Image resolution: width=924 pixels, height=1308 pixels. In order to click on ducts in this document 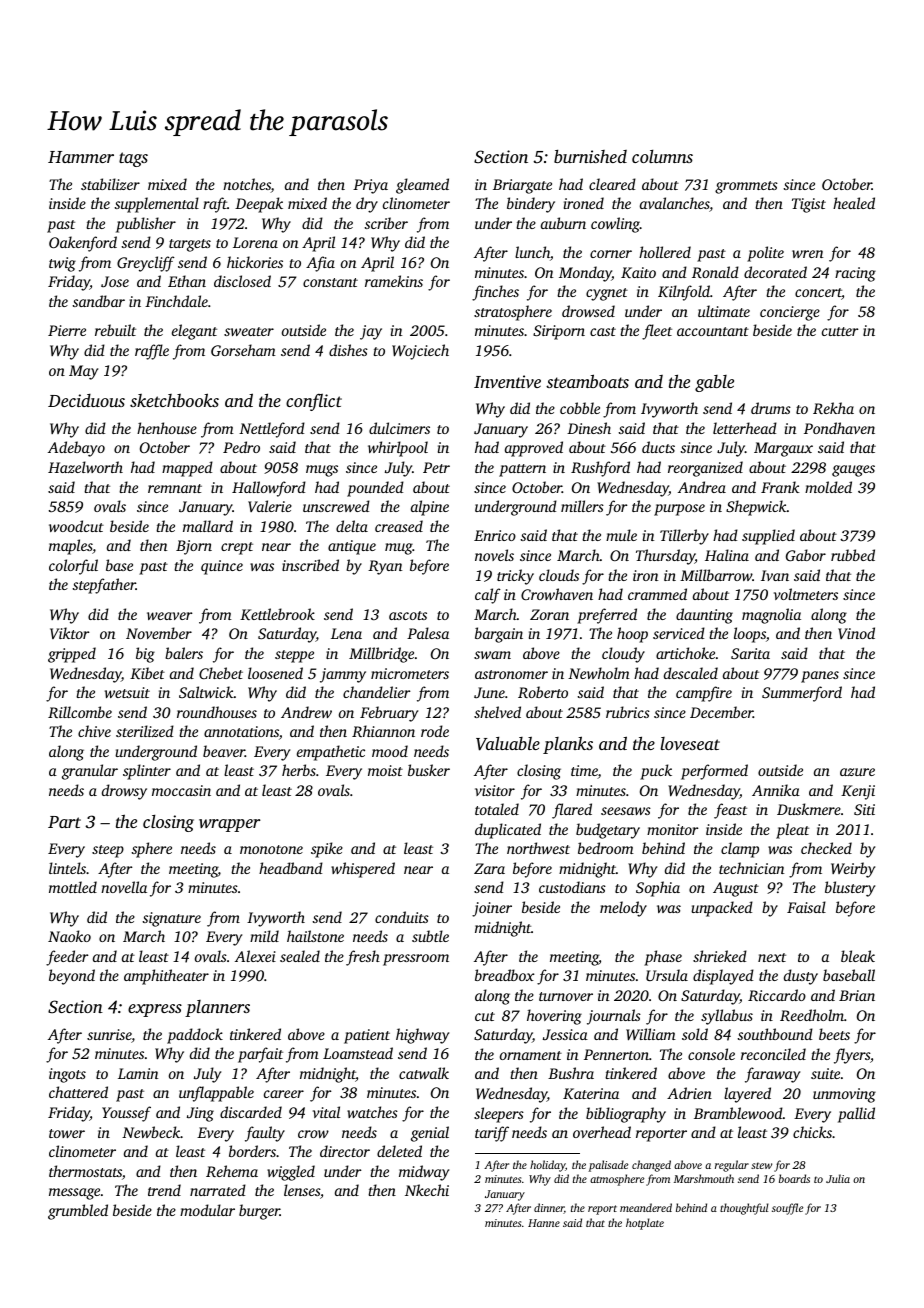, I will do `click(658, 447)`.
